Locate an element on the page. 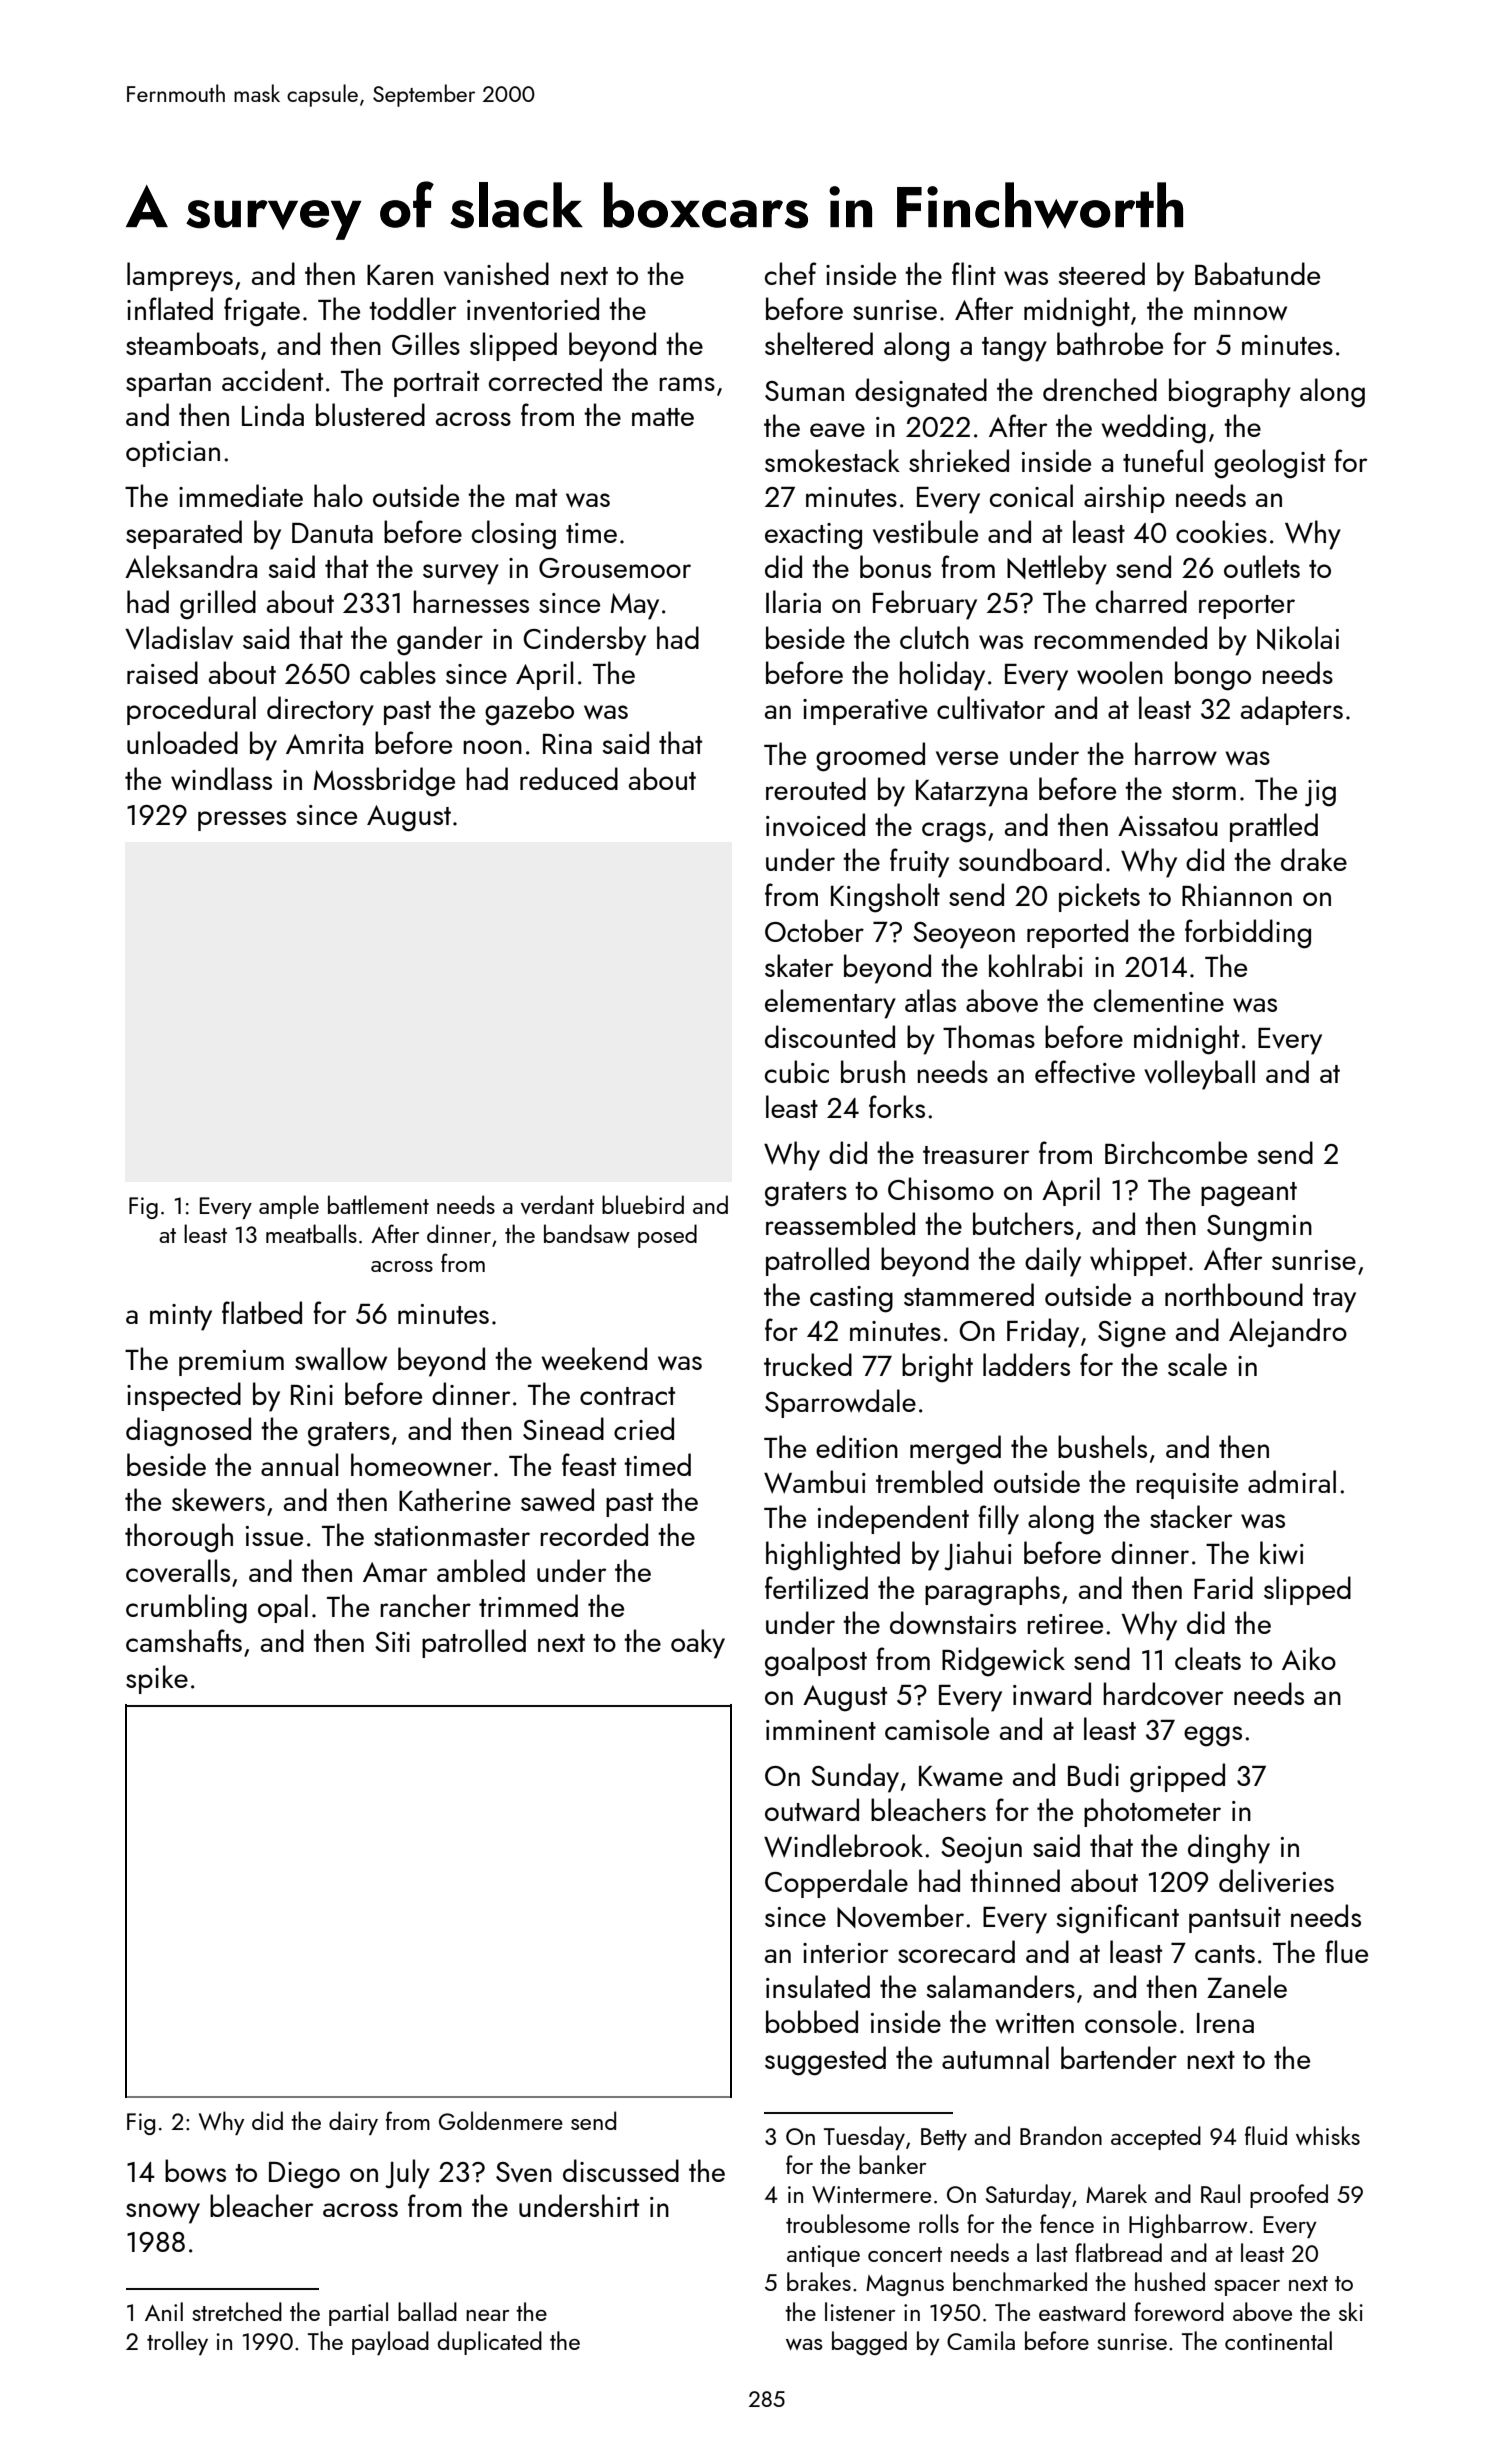 The width and height of the document is (1496, 2464). insulated is located at coordinates (818, 1986).
